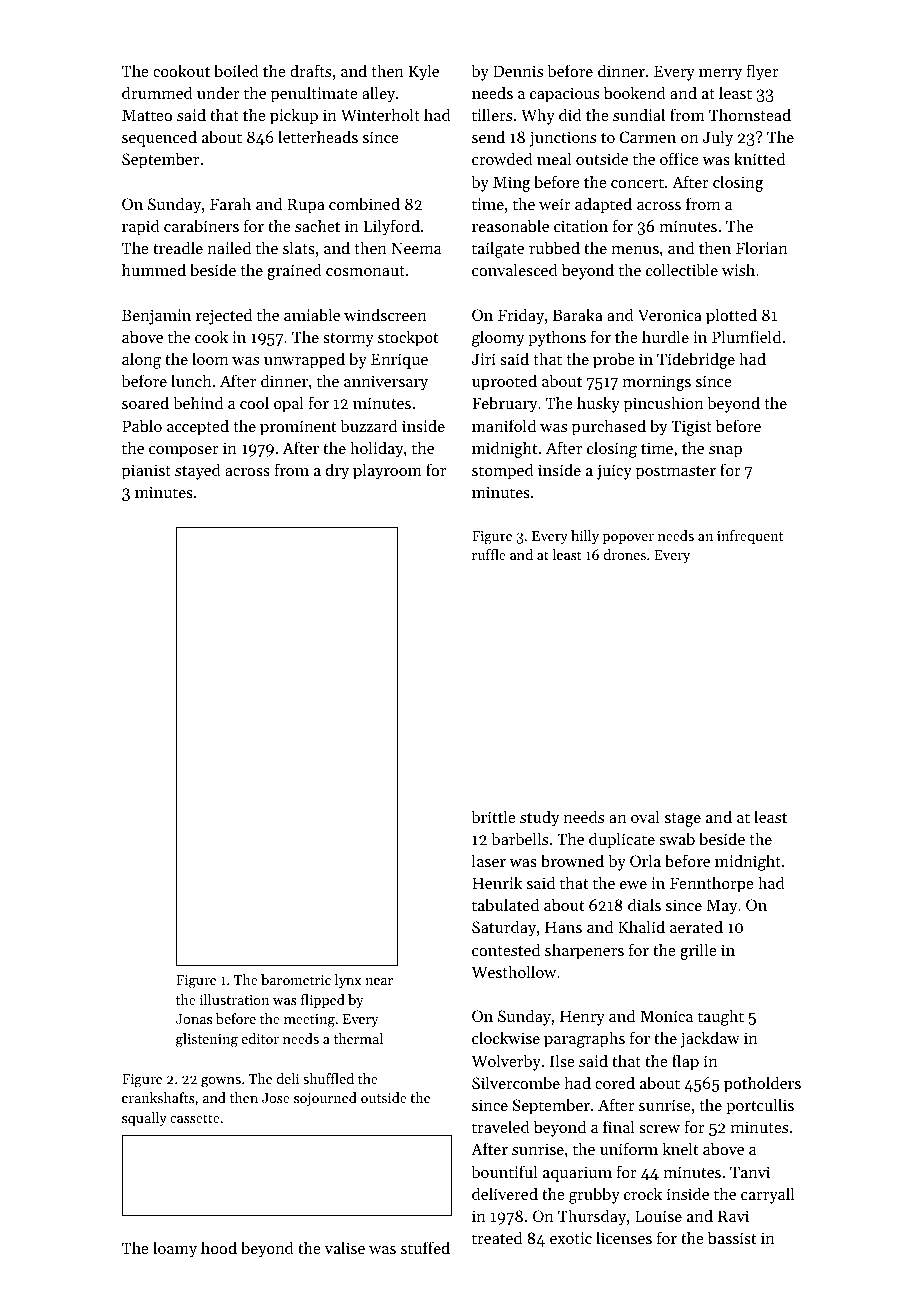 This image has width=924, height=1308. What do you see at coordinates (497, 1237) in the image?
I see `treated` at bounding box center [497, 1237].
